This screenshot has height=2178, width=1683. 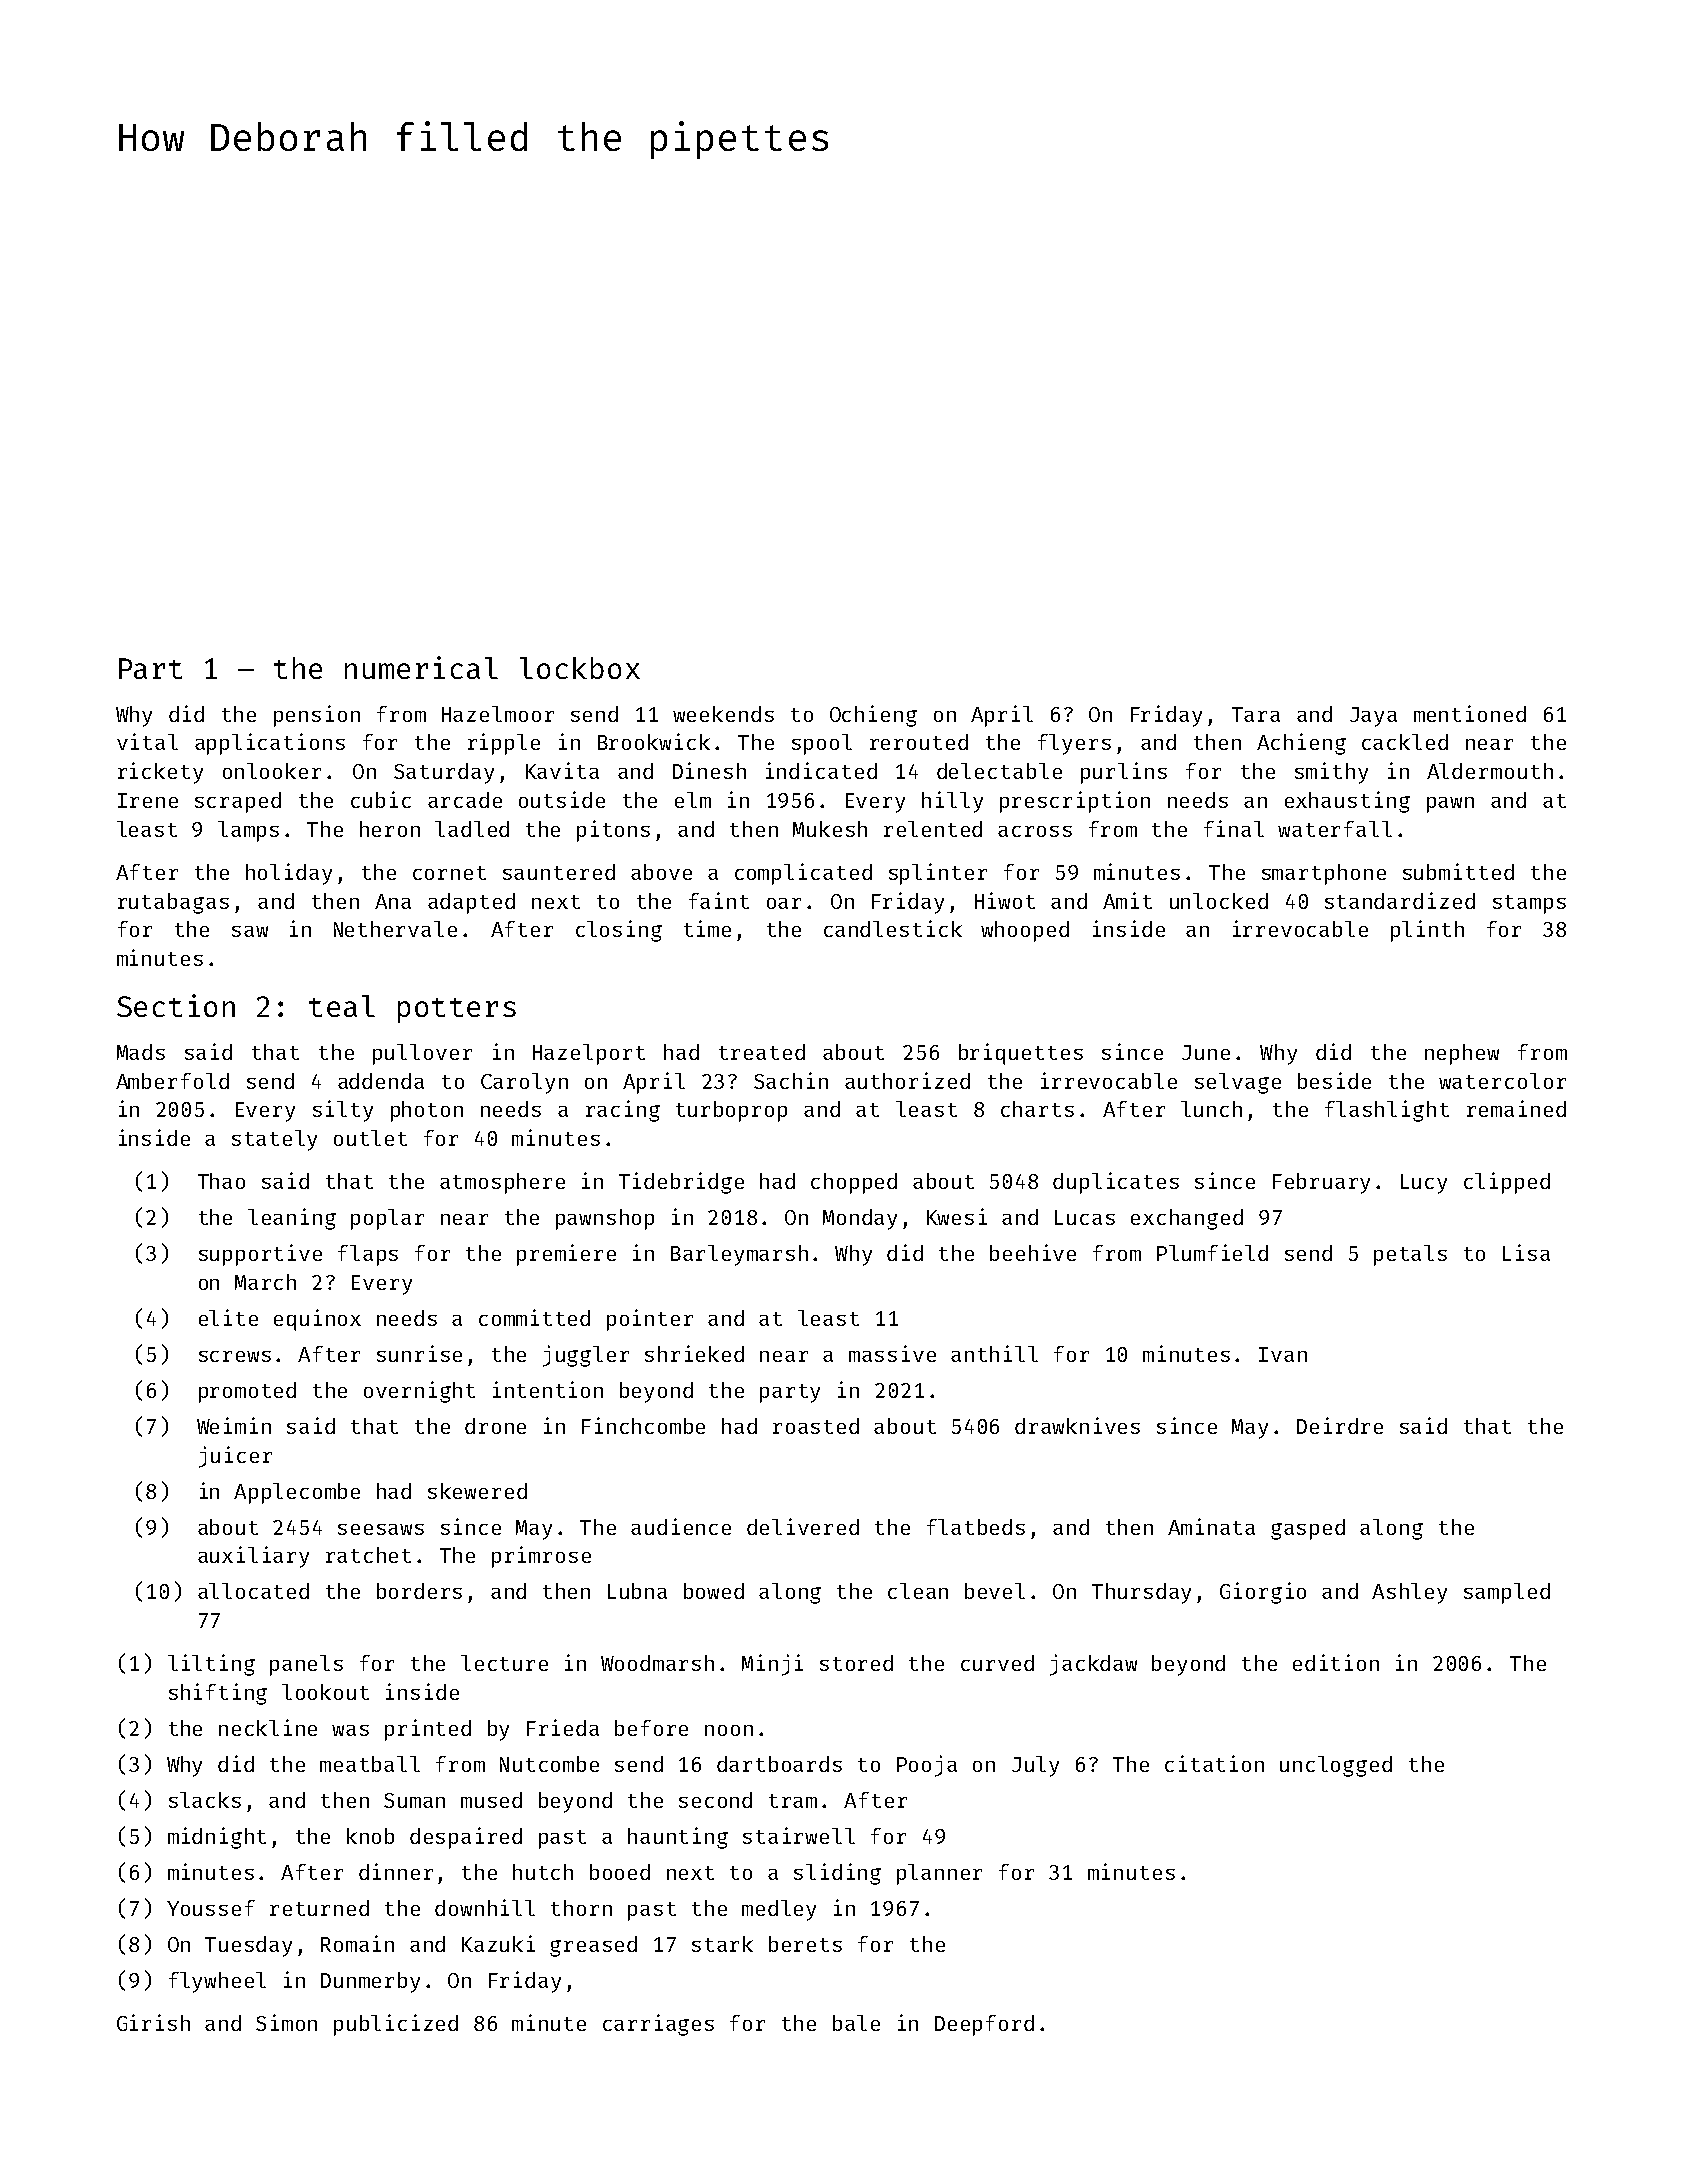 What do you see at coordinates (723, 714) in the screenshot?
I see `weekends` at bounding box center [723, 714].
